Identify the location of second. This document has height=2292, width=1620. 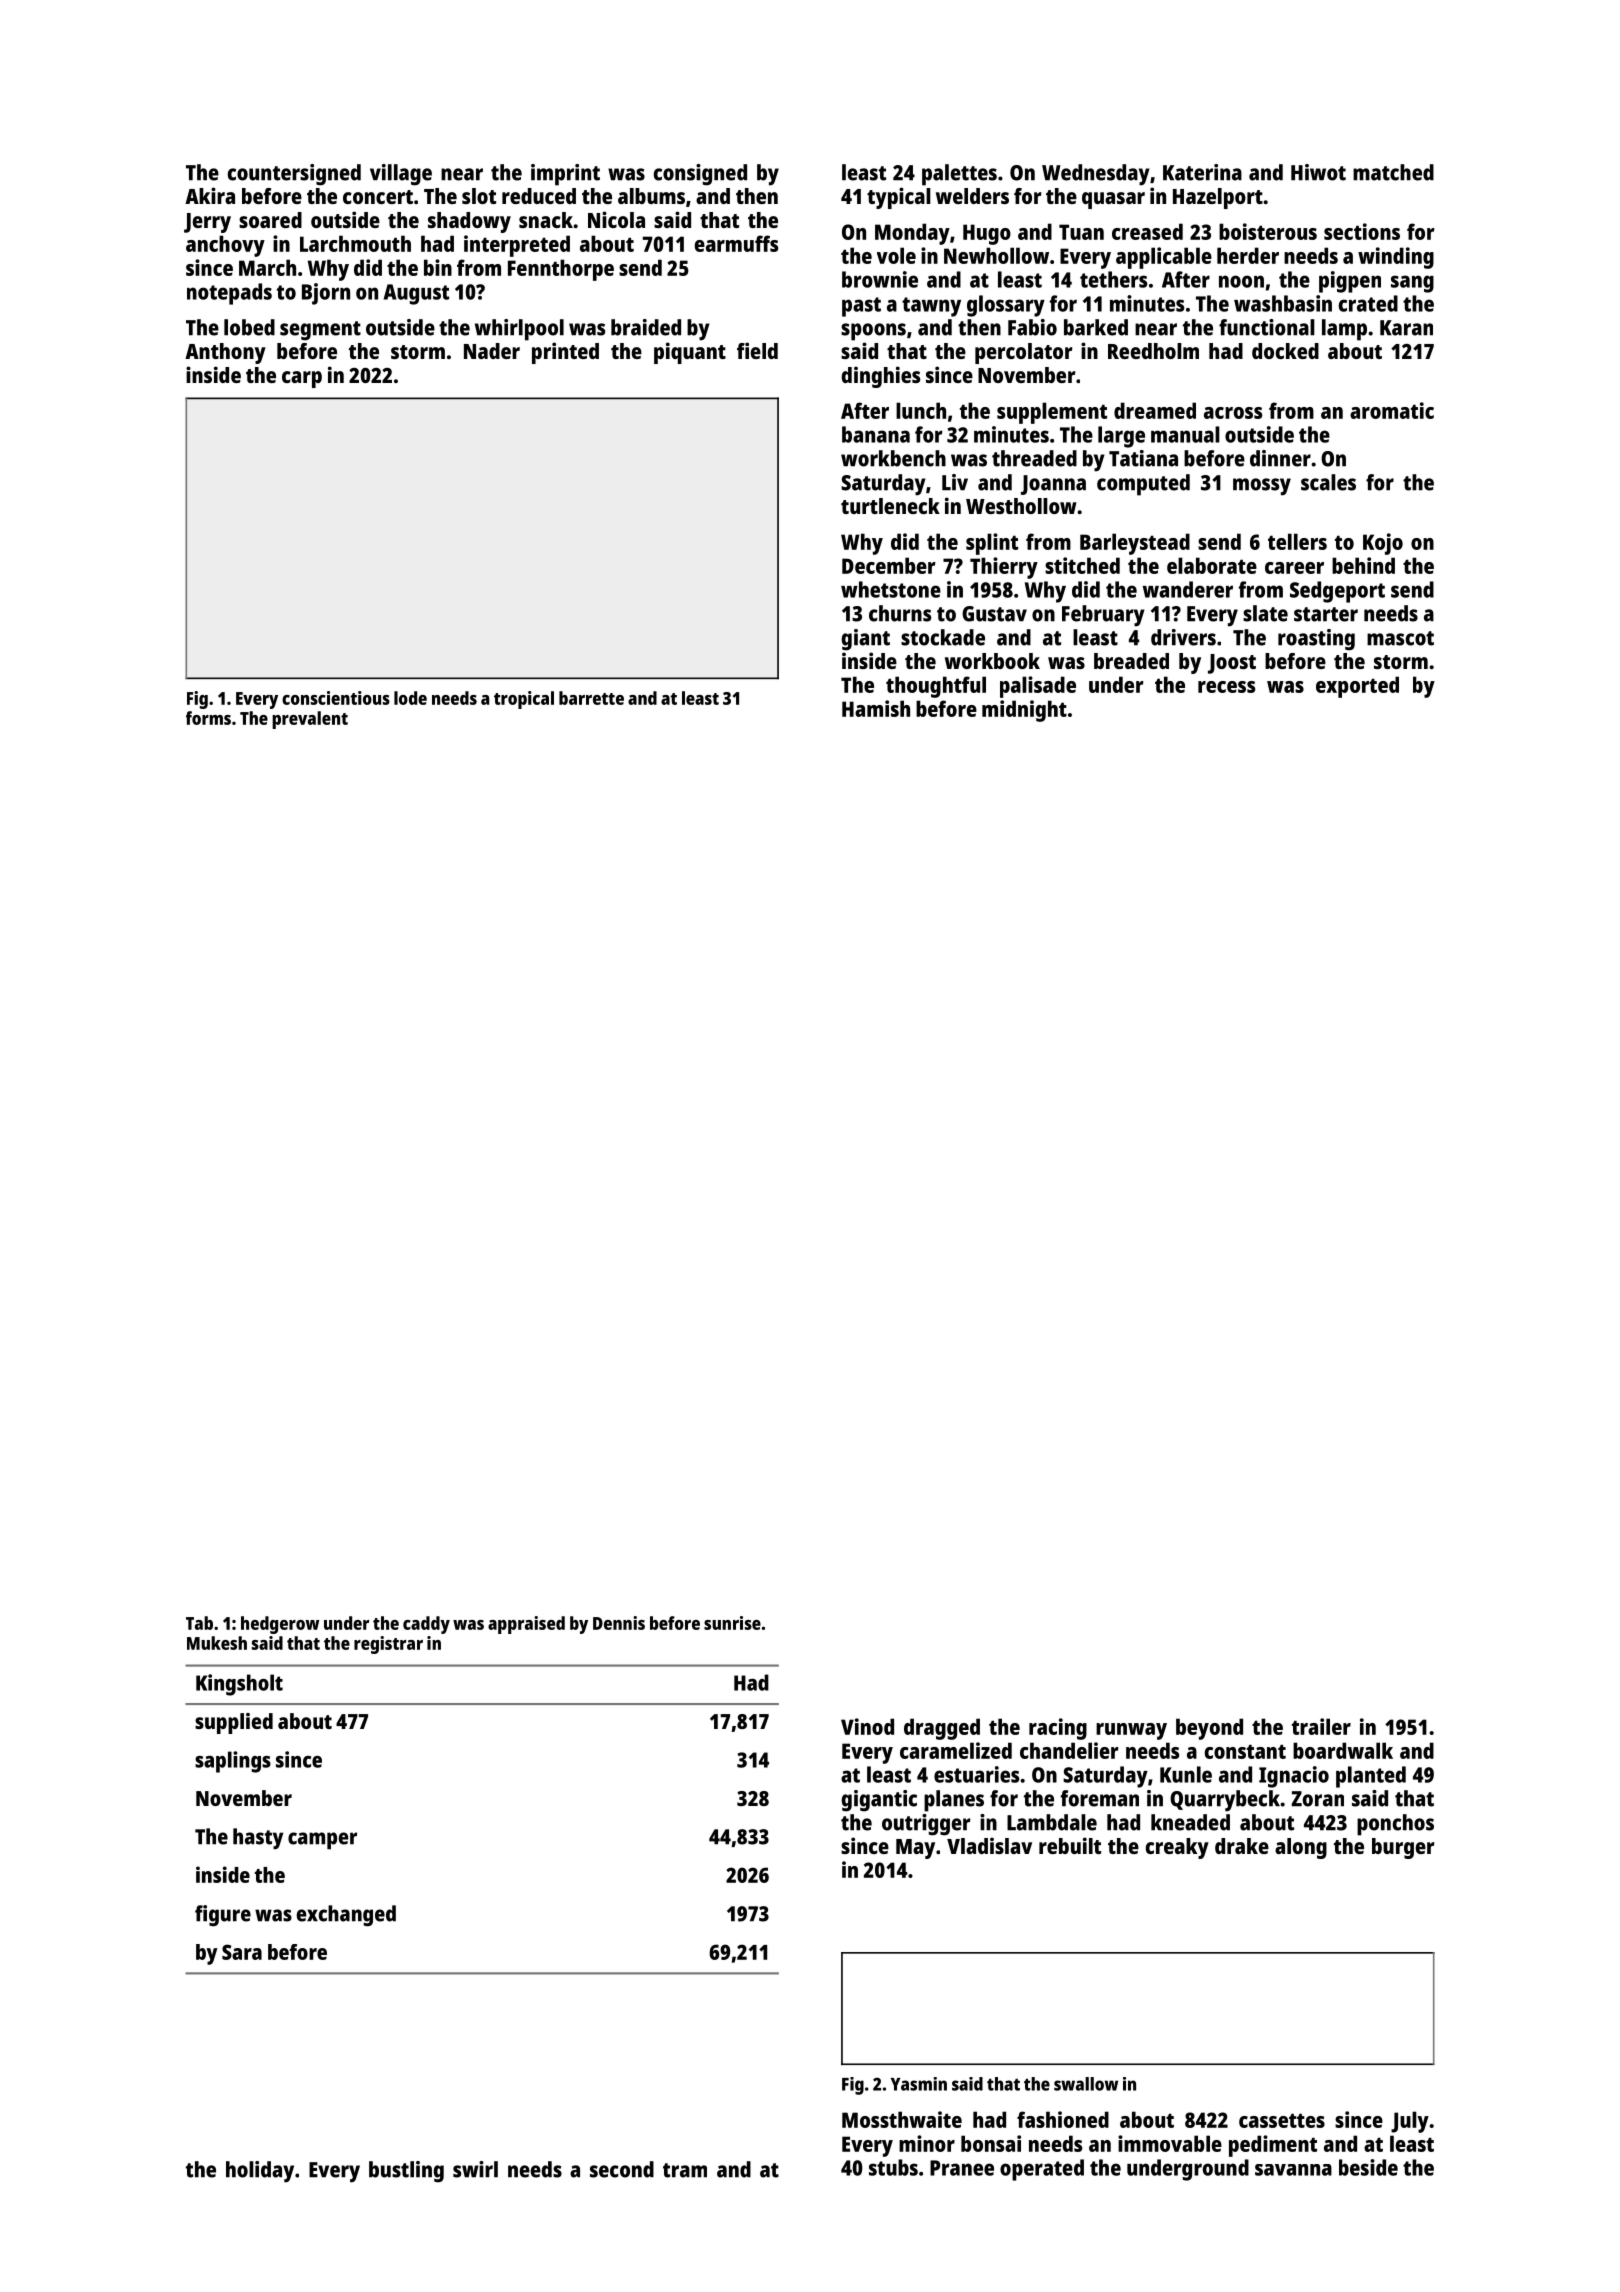
(622, 2169).
